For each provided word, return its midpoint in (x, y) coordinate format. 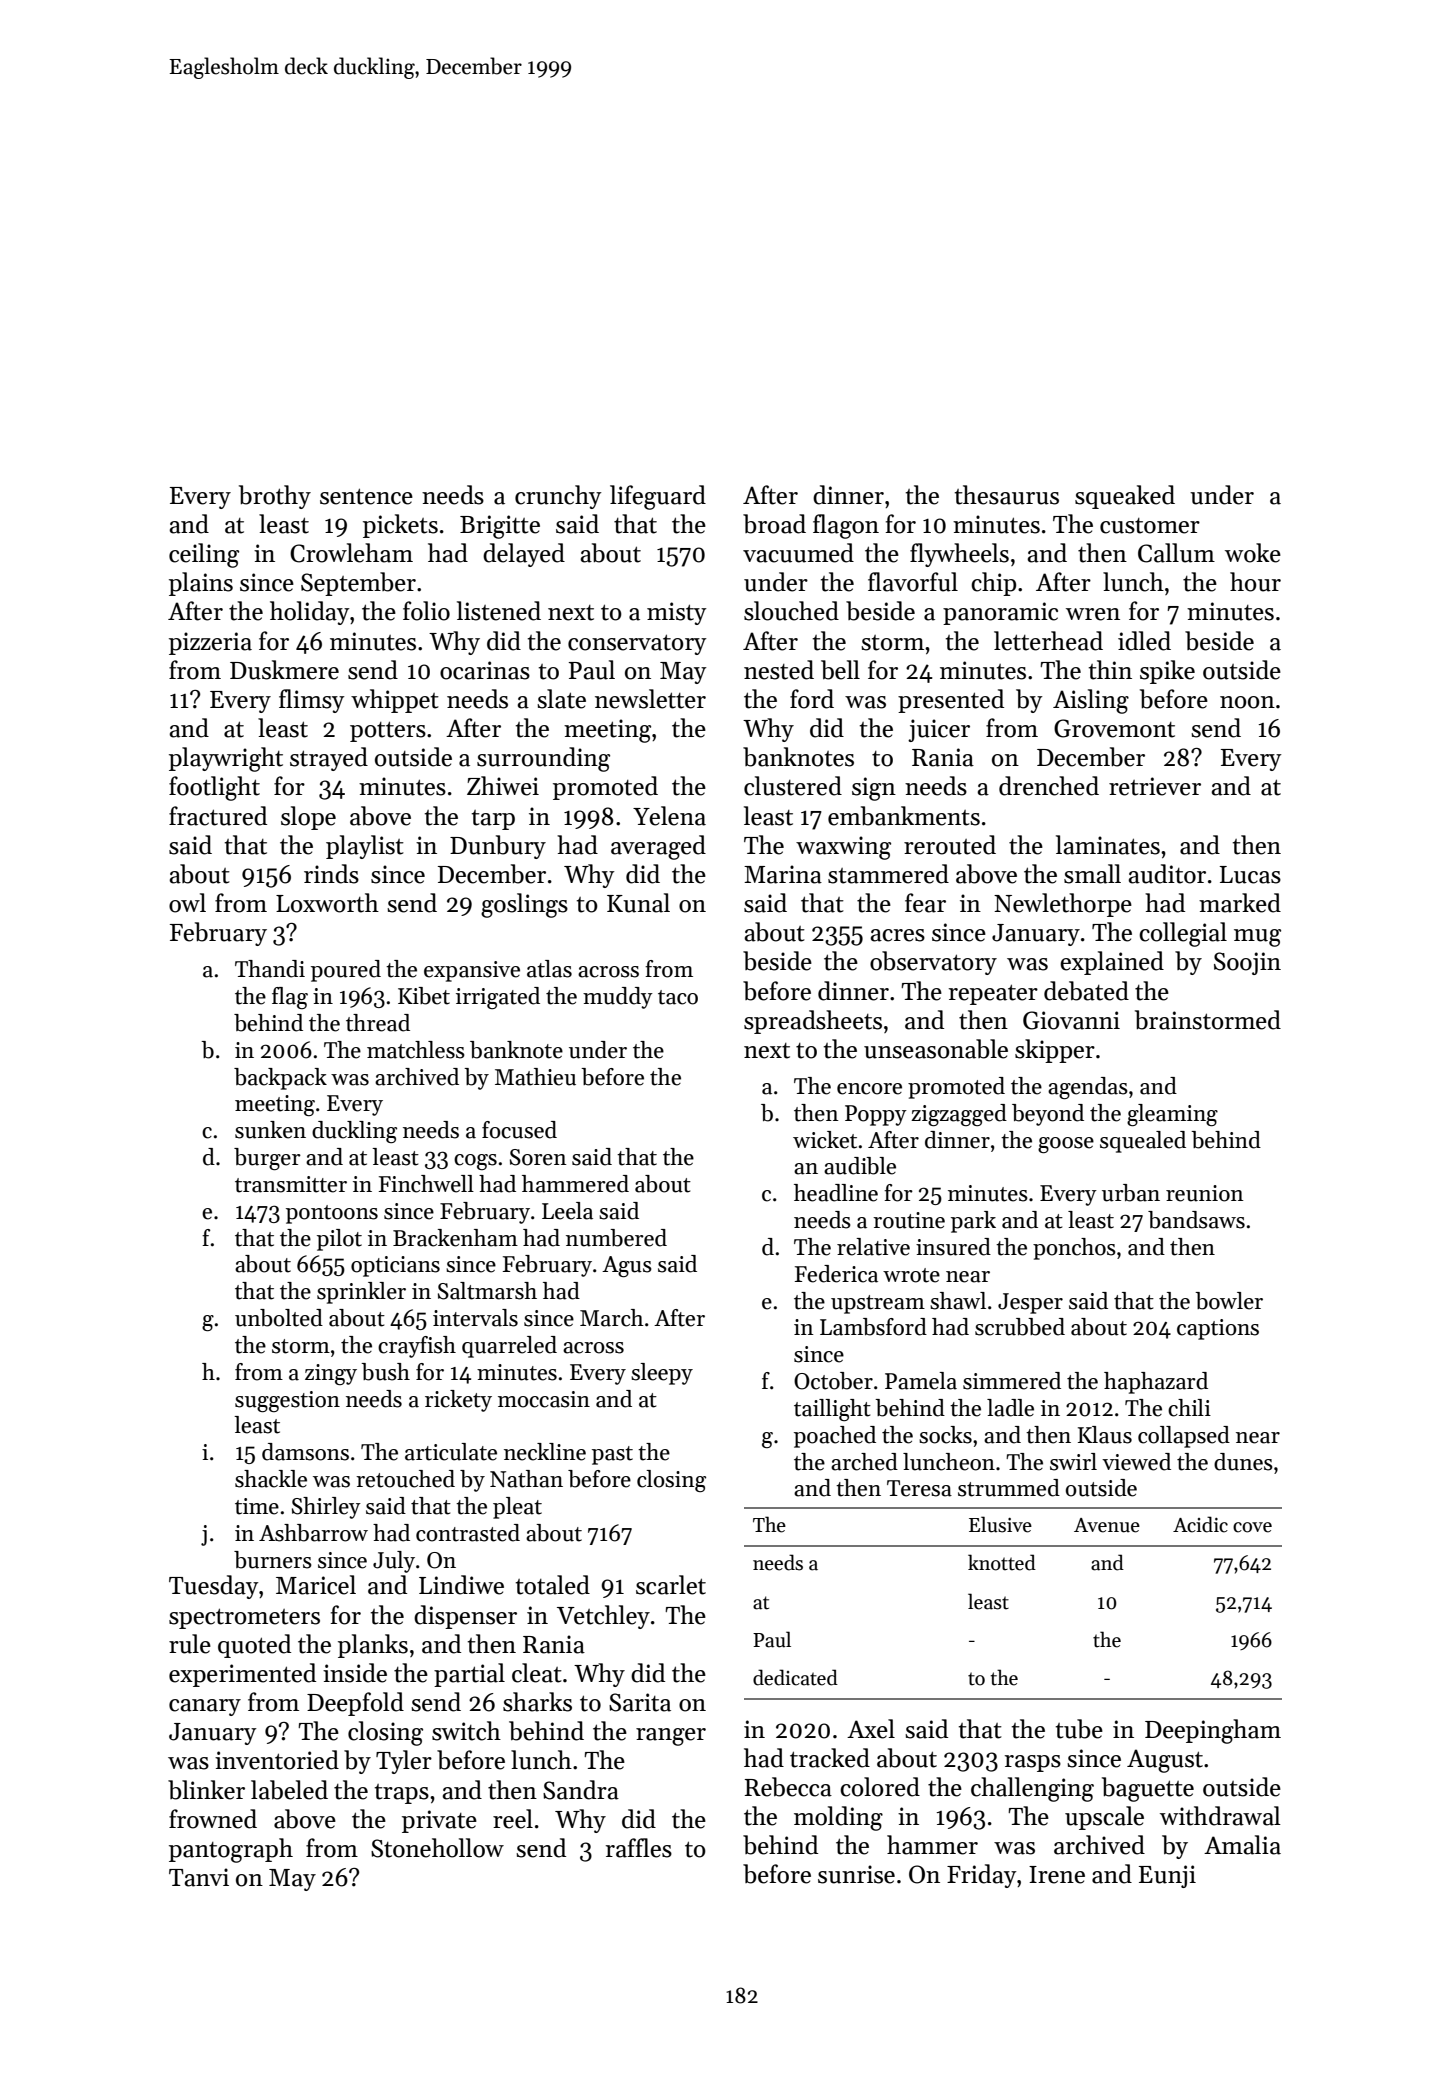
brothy (275, 497)
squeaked (1125, 497)
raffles (639, 1848)
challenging (1032, 1789)
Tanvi (199, 1877)
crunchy (558, 497)
